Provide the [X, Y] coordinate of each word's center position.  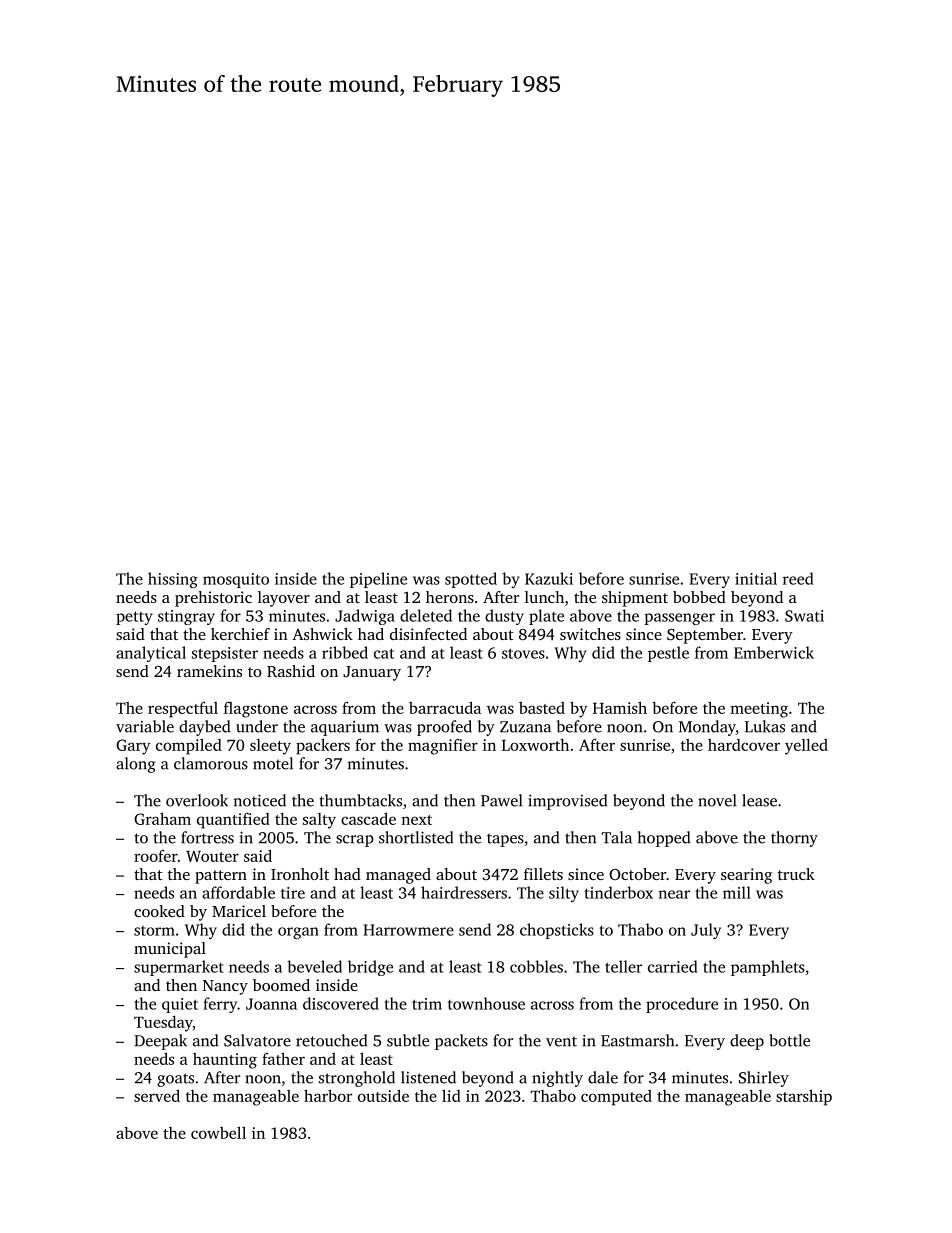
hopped [664, 839]
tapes [505, 840]
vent [561, 1041]
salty [319, 821]
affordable [238, 892]
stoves [523, 653]
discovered [341, 1003]
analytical [151, 654]
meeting [759, 710]
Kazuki [549, 578]
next [416, 820]
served [157, 1095]
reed [798, 578]
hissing [173, 580]
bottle [789, 1040]
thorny [794, 839]
